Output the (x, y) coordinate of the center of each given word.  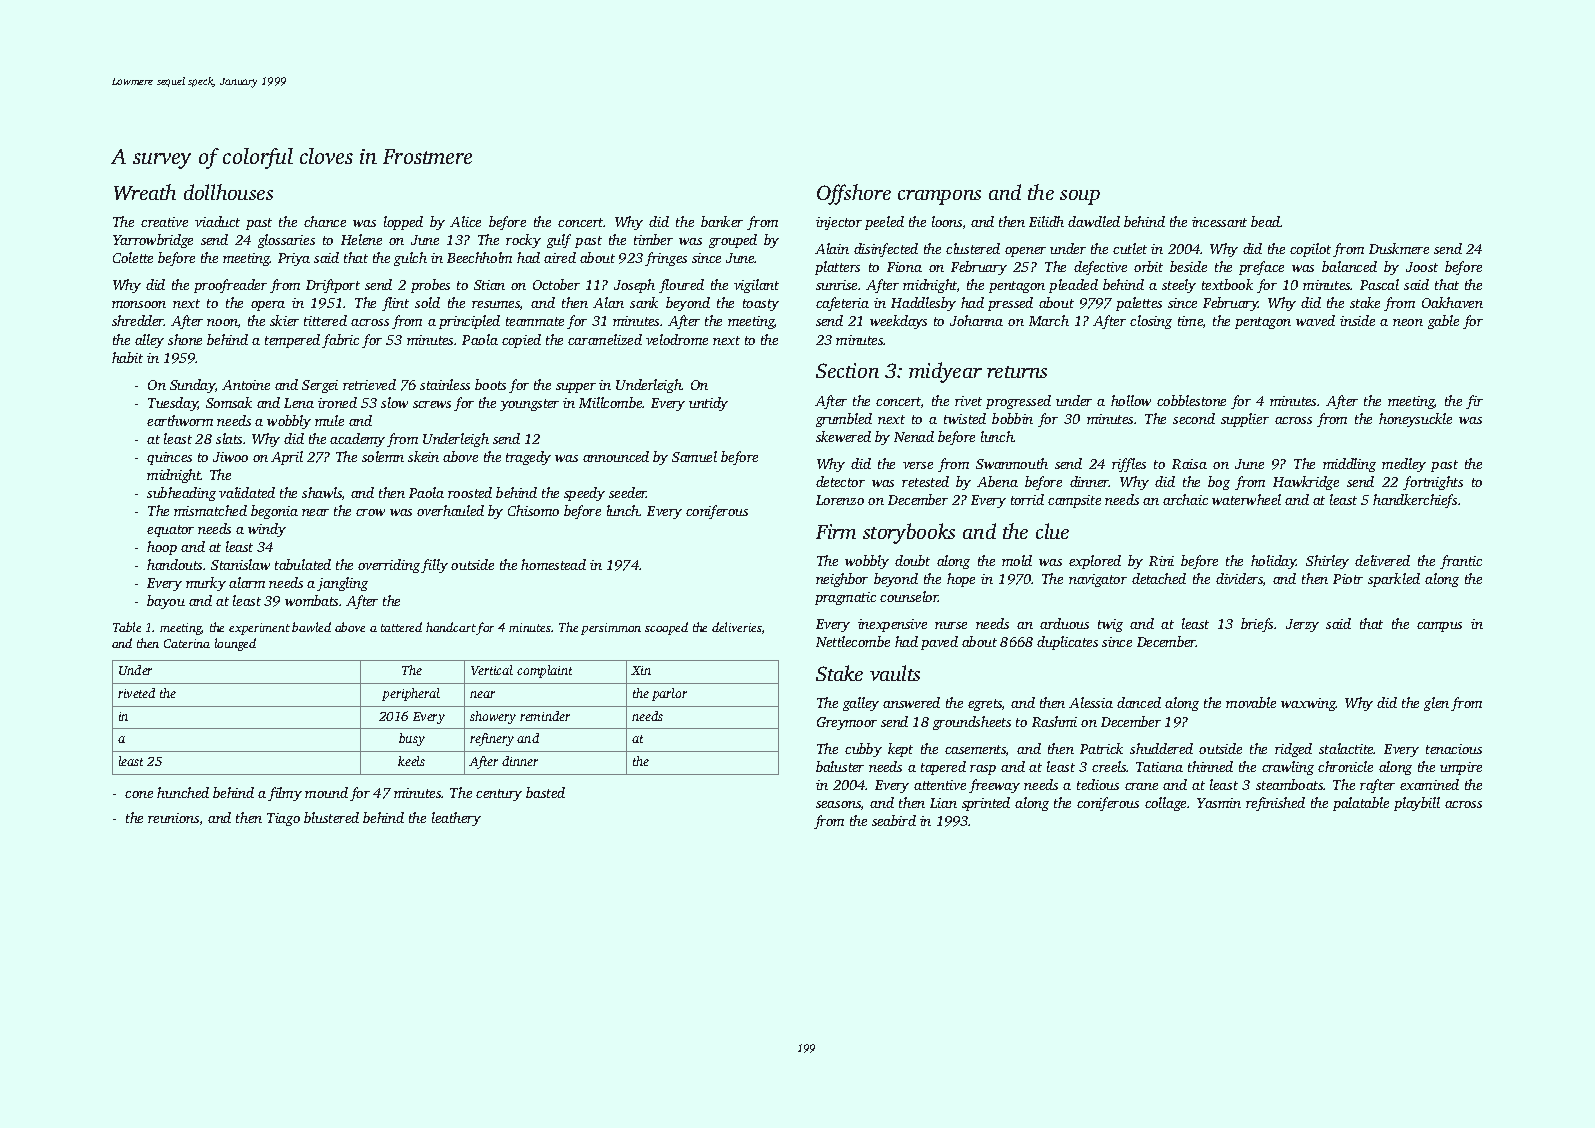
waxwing (1308, 704)
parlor (669, 694)
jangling (342, 584)
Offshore (854, 194)
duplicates (1067, 643)
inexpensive (892, 625)
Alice (465, 221)
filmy (285, 794)
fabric (340, 341)
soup (1080, 197)
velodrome (677, 339)
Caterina (187, 643)
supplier (1245, 420)
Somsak (229, 402)
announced (616, 456)
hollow (1131, 400)
